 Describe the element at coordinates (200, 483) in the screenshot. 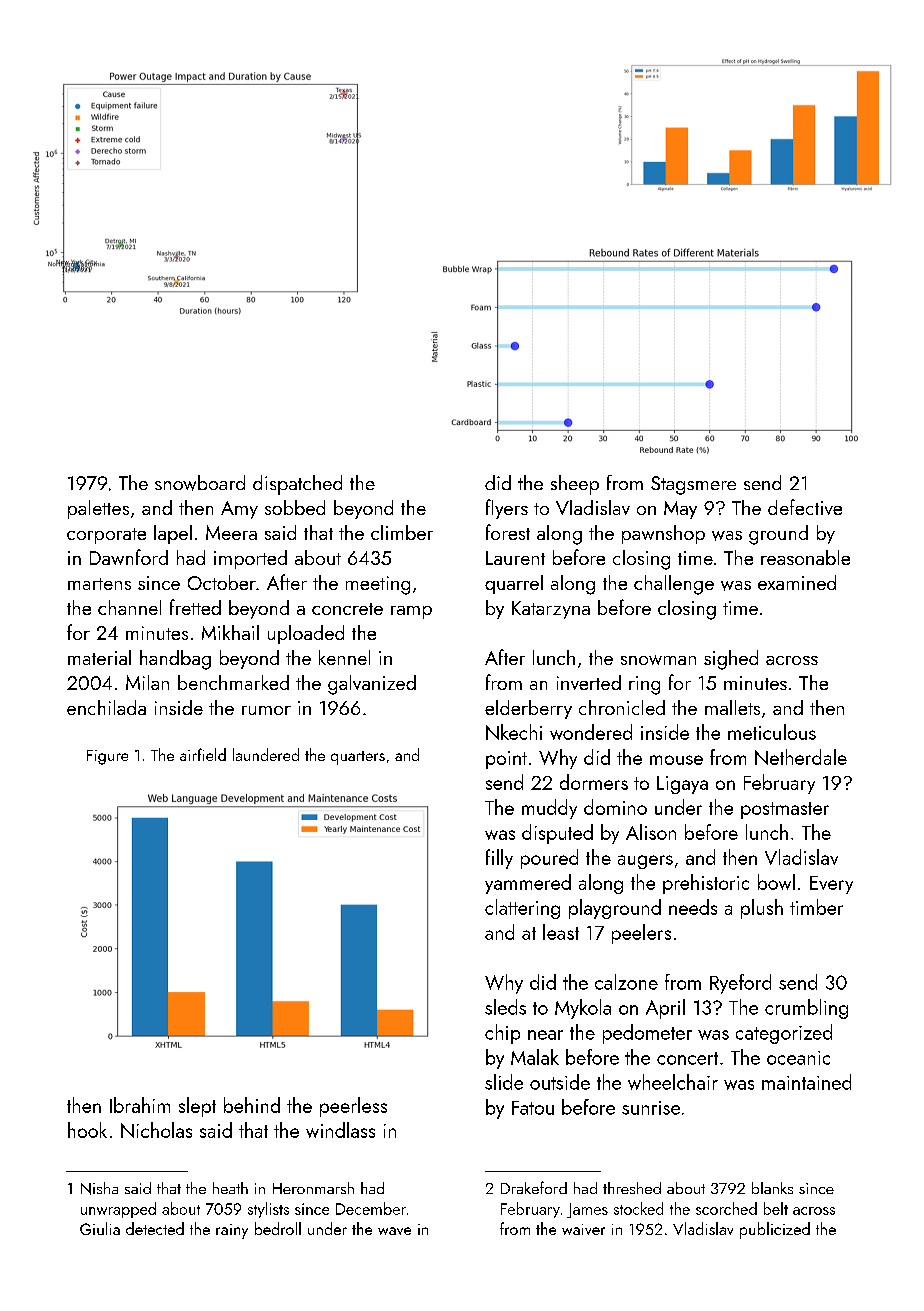

I see `snowboard` at that location.
